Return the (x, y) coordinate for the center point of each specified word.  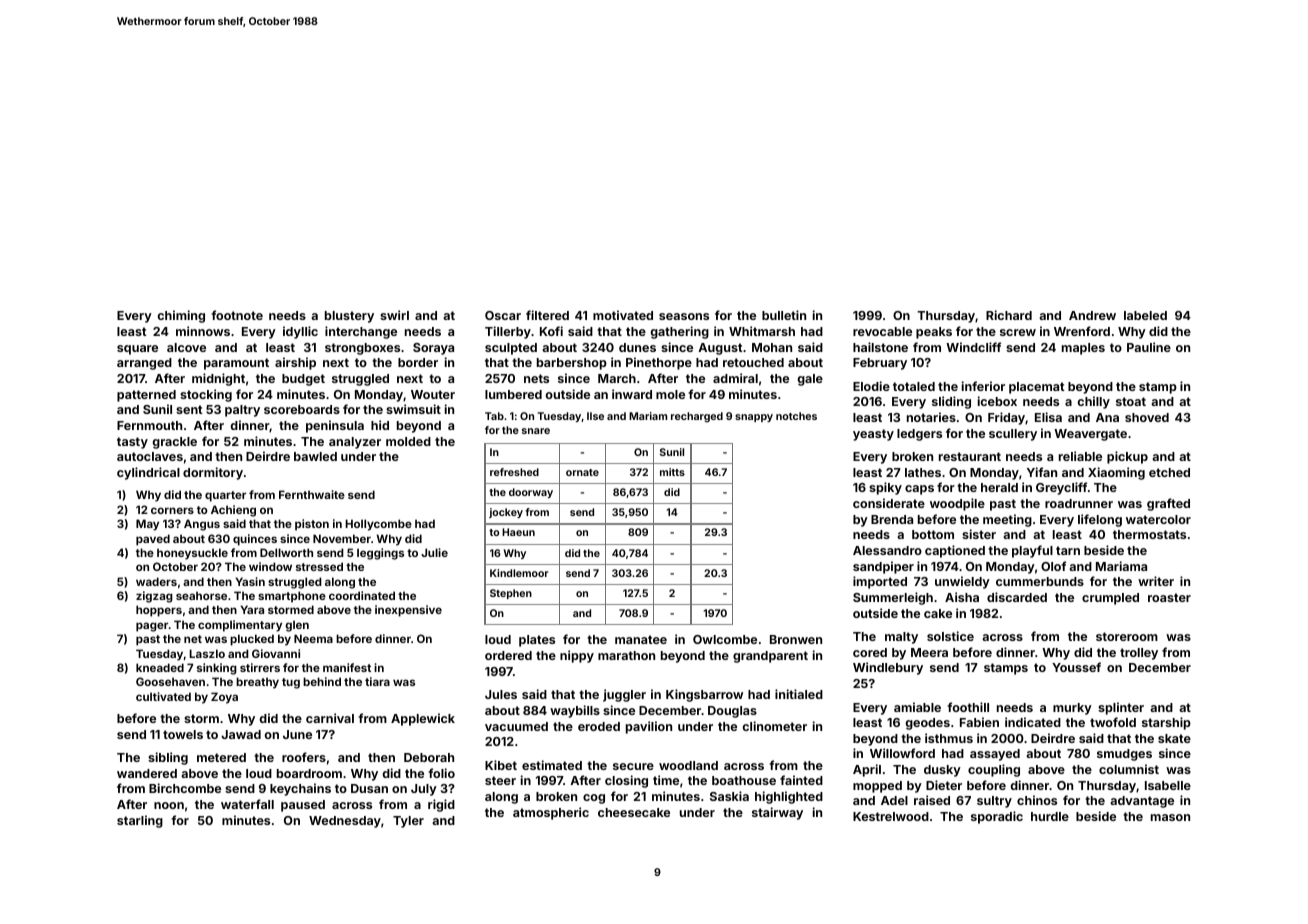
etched (1169, 472)
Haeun (518, 532)
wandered (147, 773)
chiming (181, 316)
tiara (377, 681)
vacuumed (516, 726)
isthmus (949, 738)
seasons (684, 316)
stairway (777, 813)
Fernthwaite (312, 494)
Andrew (1092, 315)
